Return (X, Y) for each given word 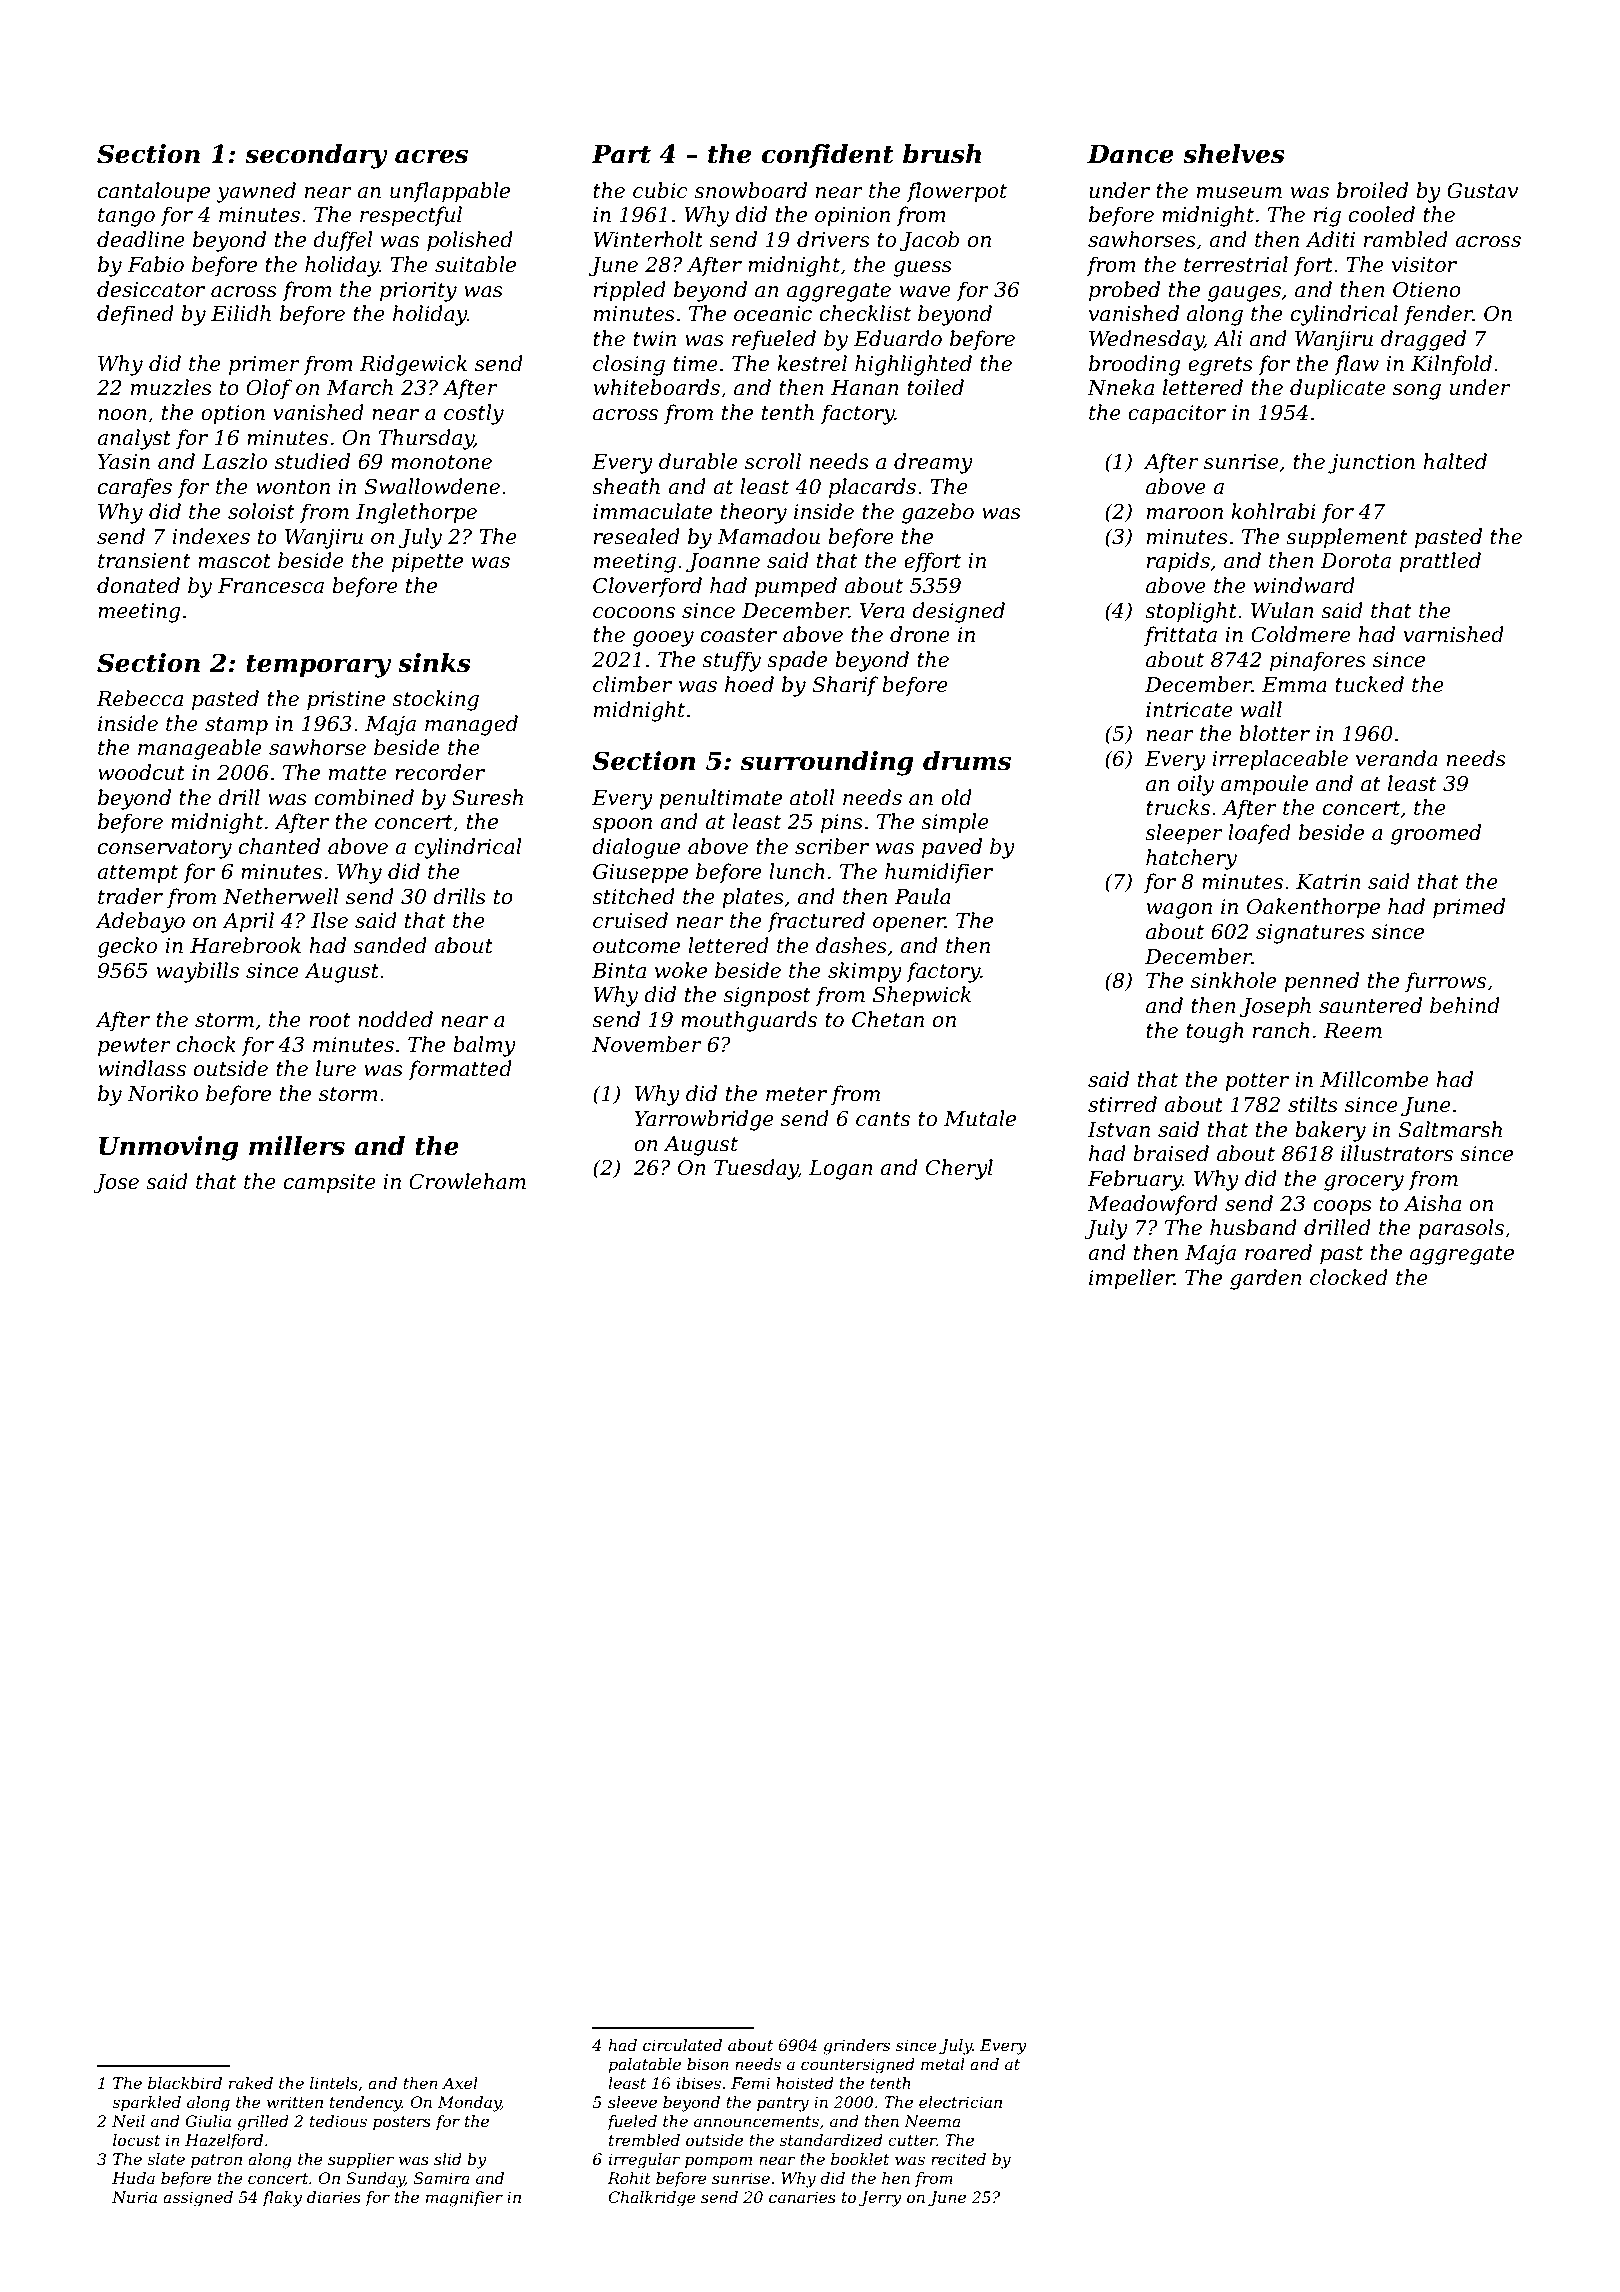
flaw (1356, 365)
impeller (1131, 1279)
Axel (460, 2083)
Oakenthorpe (1313, 908)
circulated (682, 2045)
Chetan (888, 1019)
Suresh (487, 797)
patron (216, 2161)
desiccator (151, 289)
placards (872, 488)
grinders (856, 2047)
